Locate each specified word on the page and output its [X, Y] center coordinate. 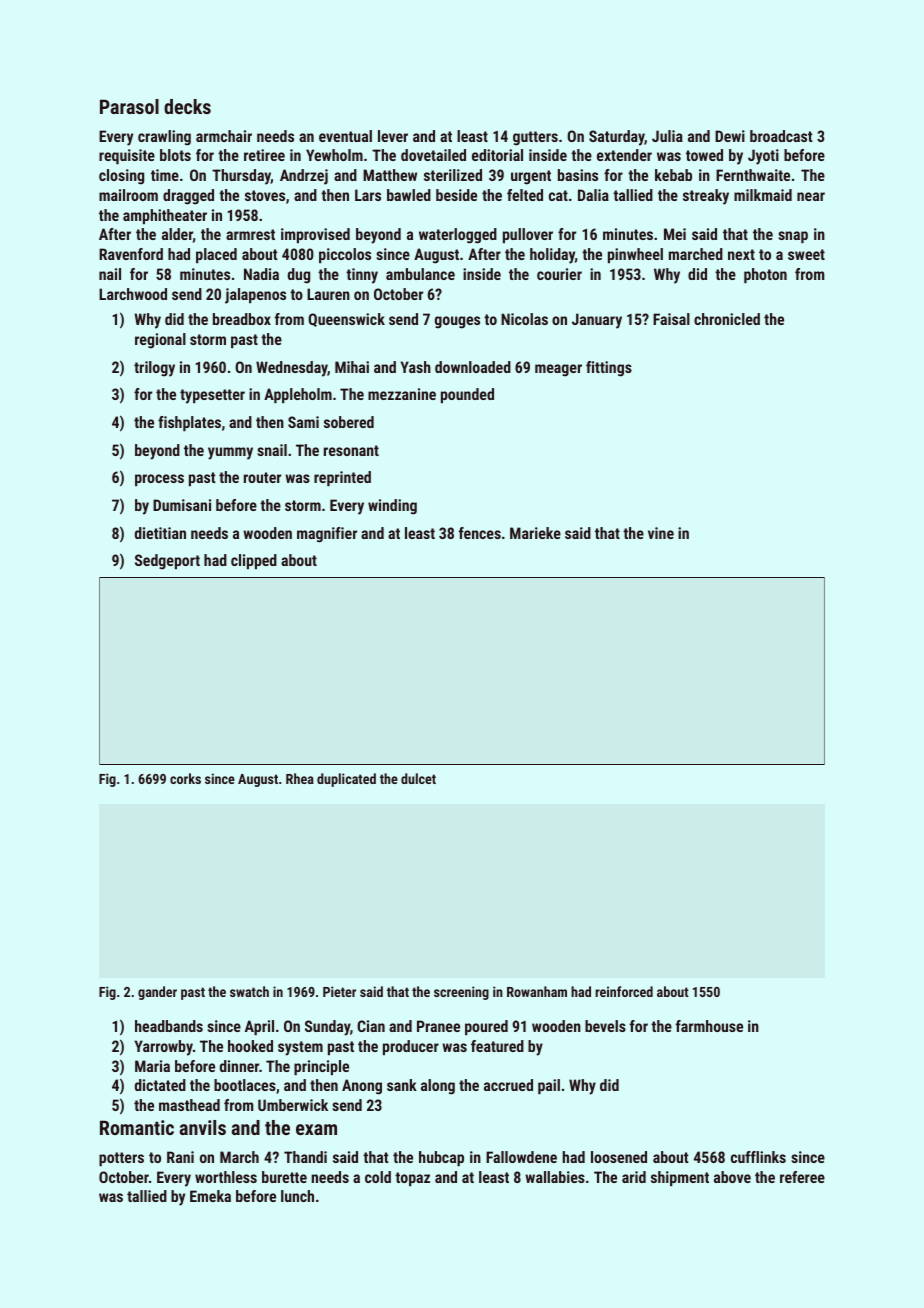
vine [661, 533]
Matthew [390, 175]
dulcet [418, 778]
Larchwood [133, 294]
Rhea [300, 778]
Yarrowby [163, 1048]
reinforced [624, 991]
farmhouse [709, 1026]
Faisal [671, 319]
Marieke [535, 533]
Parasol [129, 106]
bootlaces [245, 1085]
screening [461, 993]
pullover [528, 235]
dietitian [160, 533]
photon [765, 275]
